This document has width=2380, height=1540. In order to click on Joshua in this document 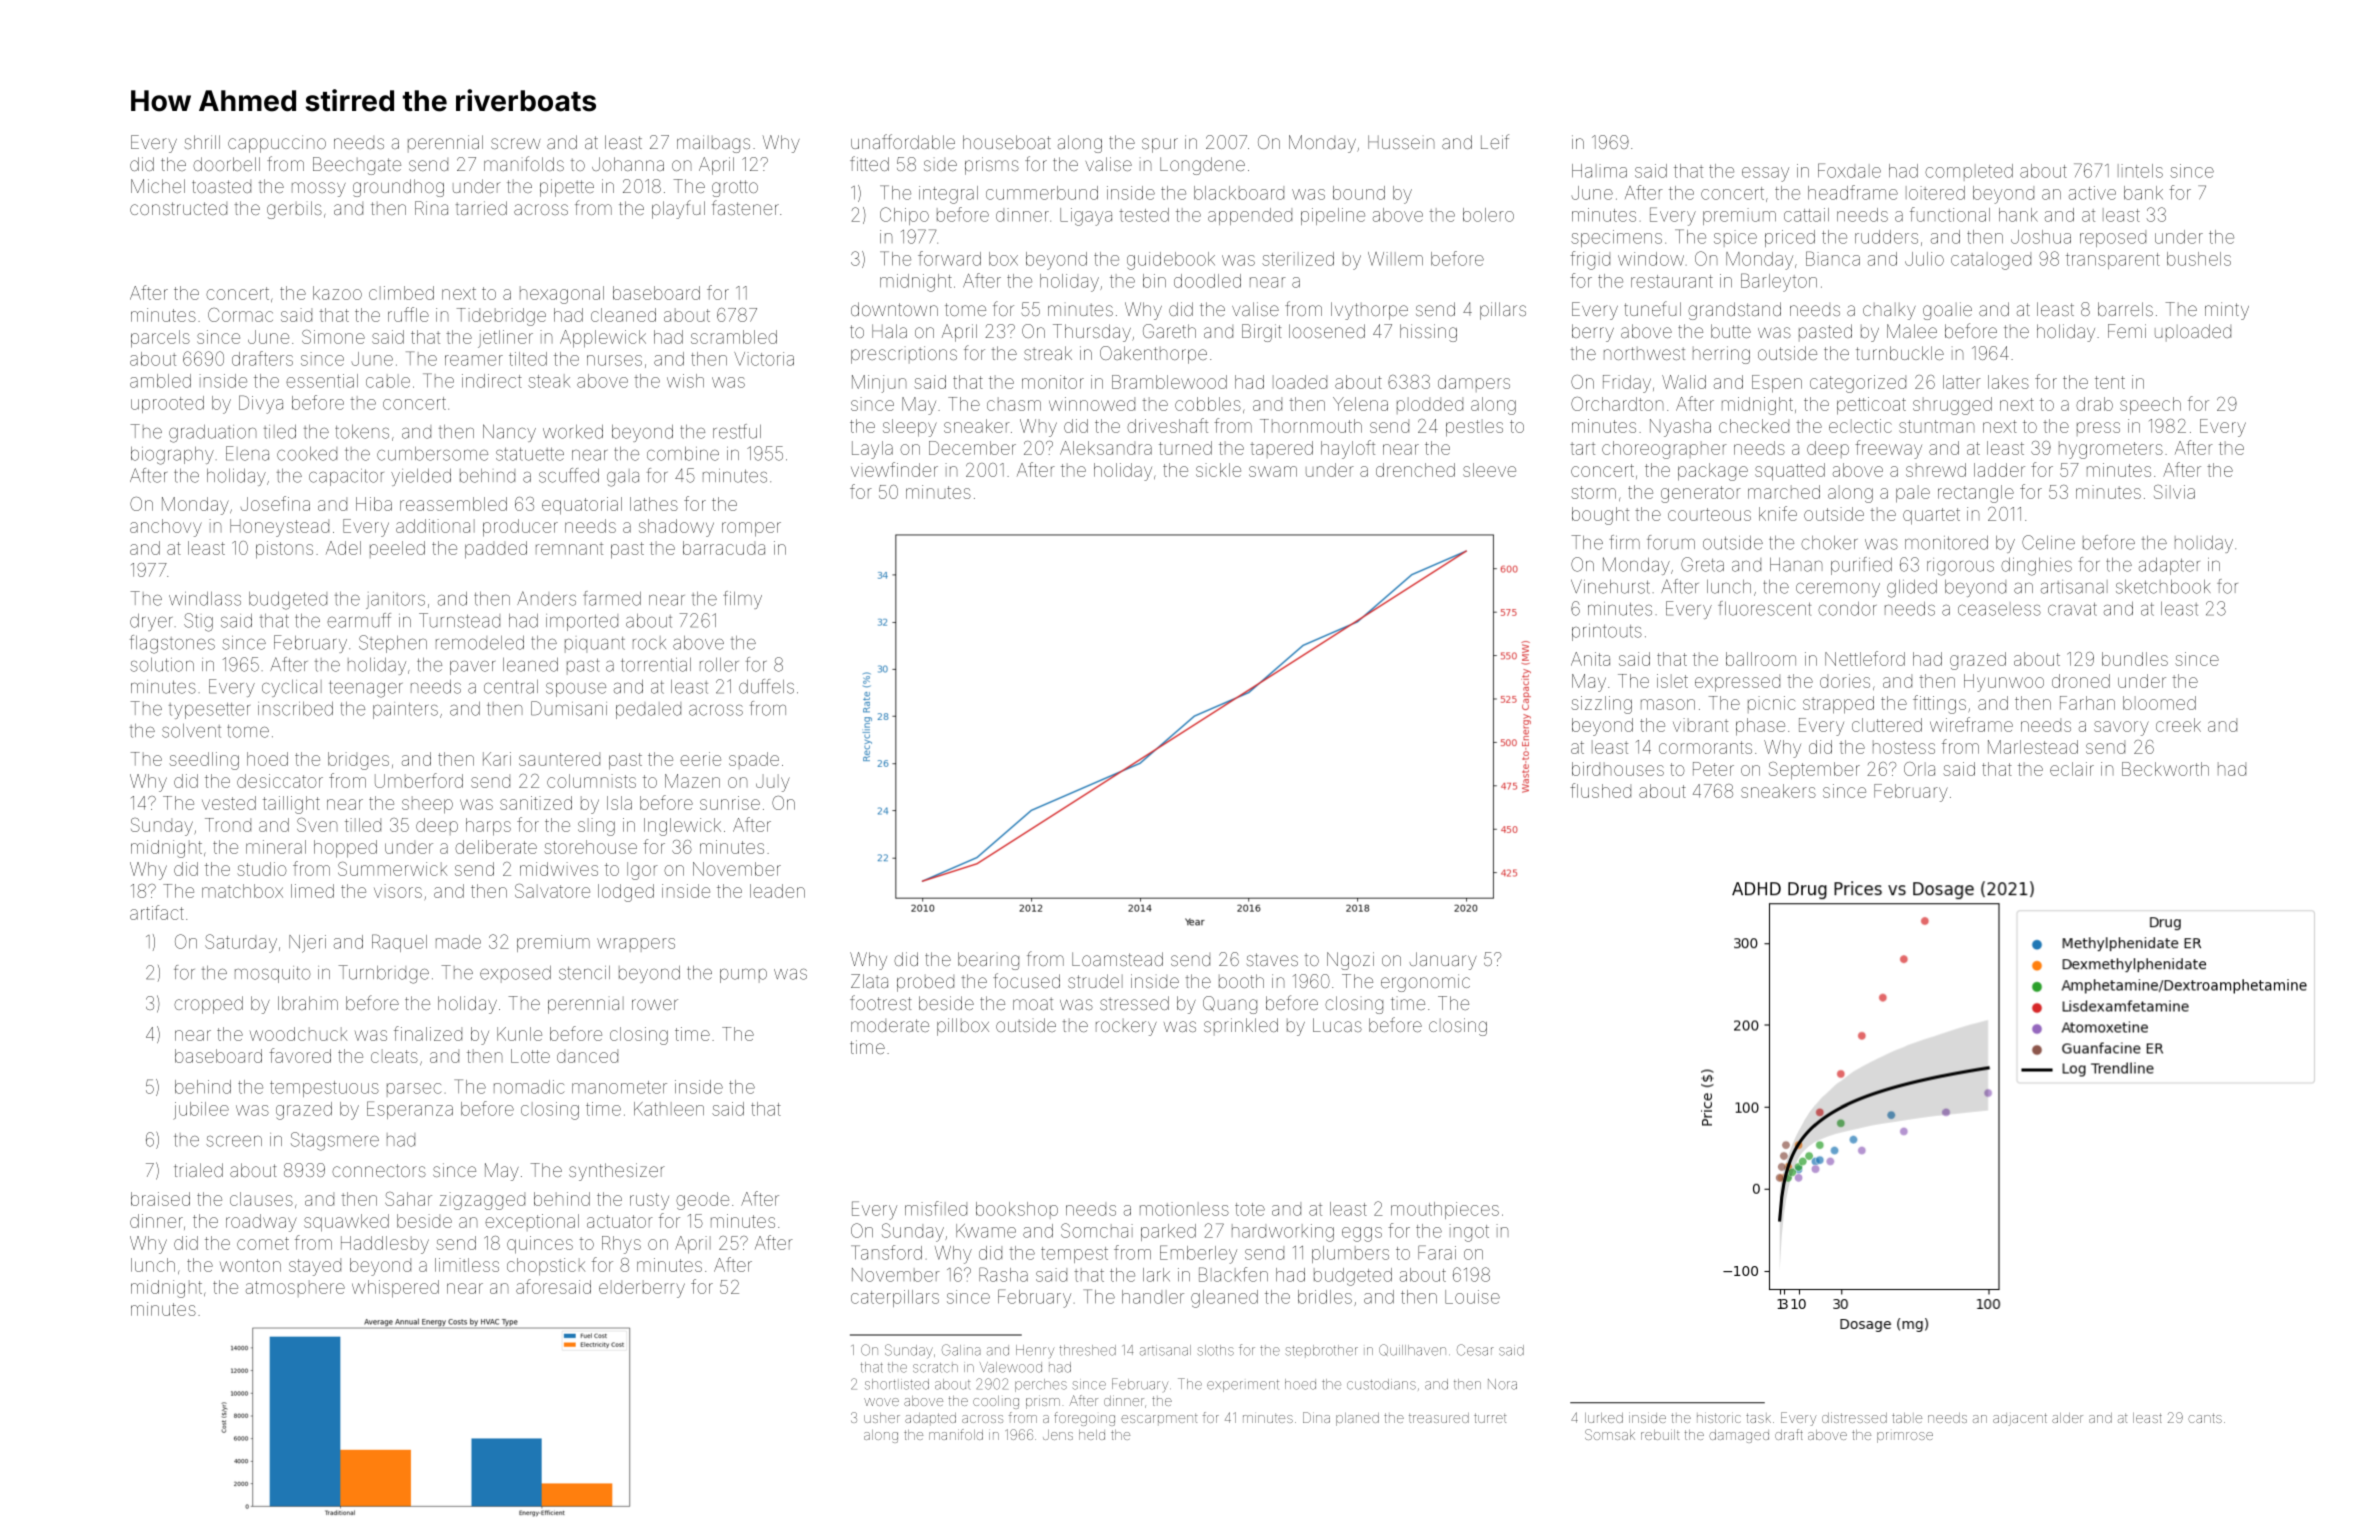, I will do `click(2041, 237)`.
